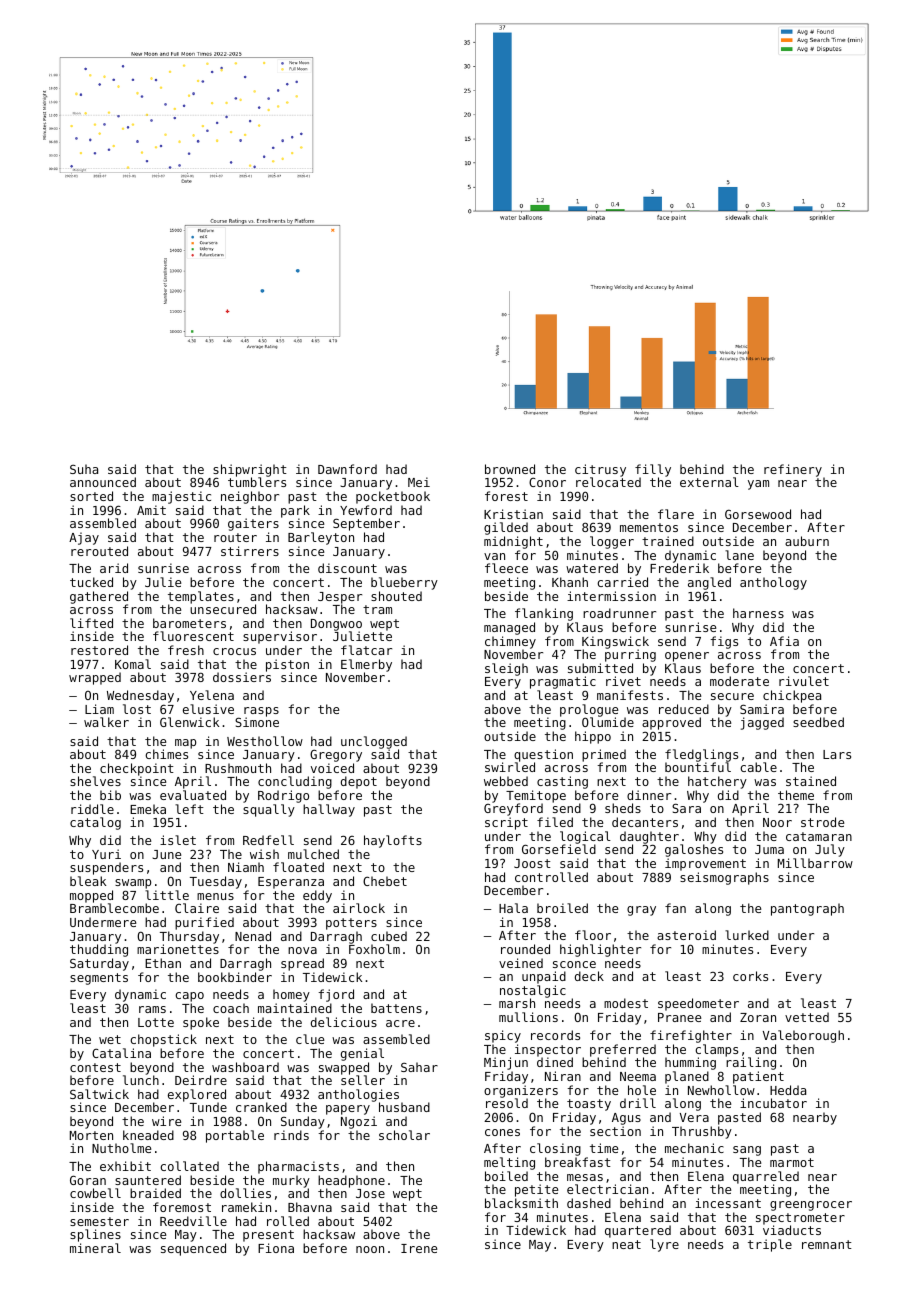  Describe the element at coordinates (313, 854) in the screenshot. I see `mulched` at that location.
